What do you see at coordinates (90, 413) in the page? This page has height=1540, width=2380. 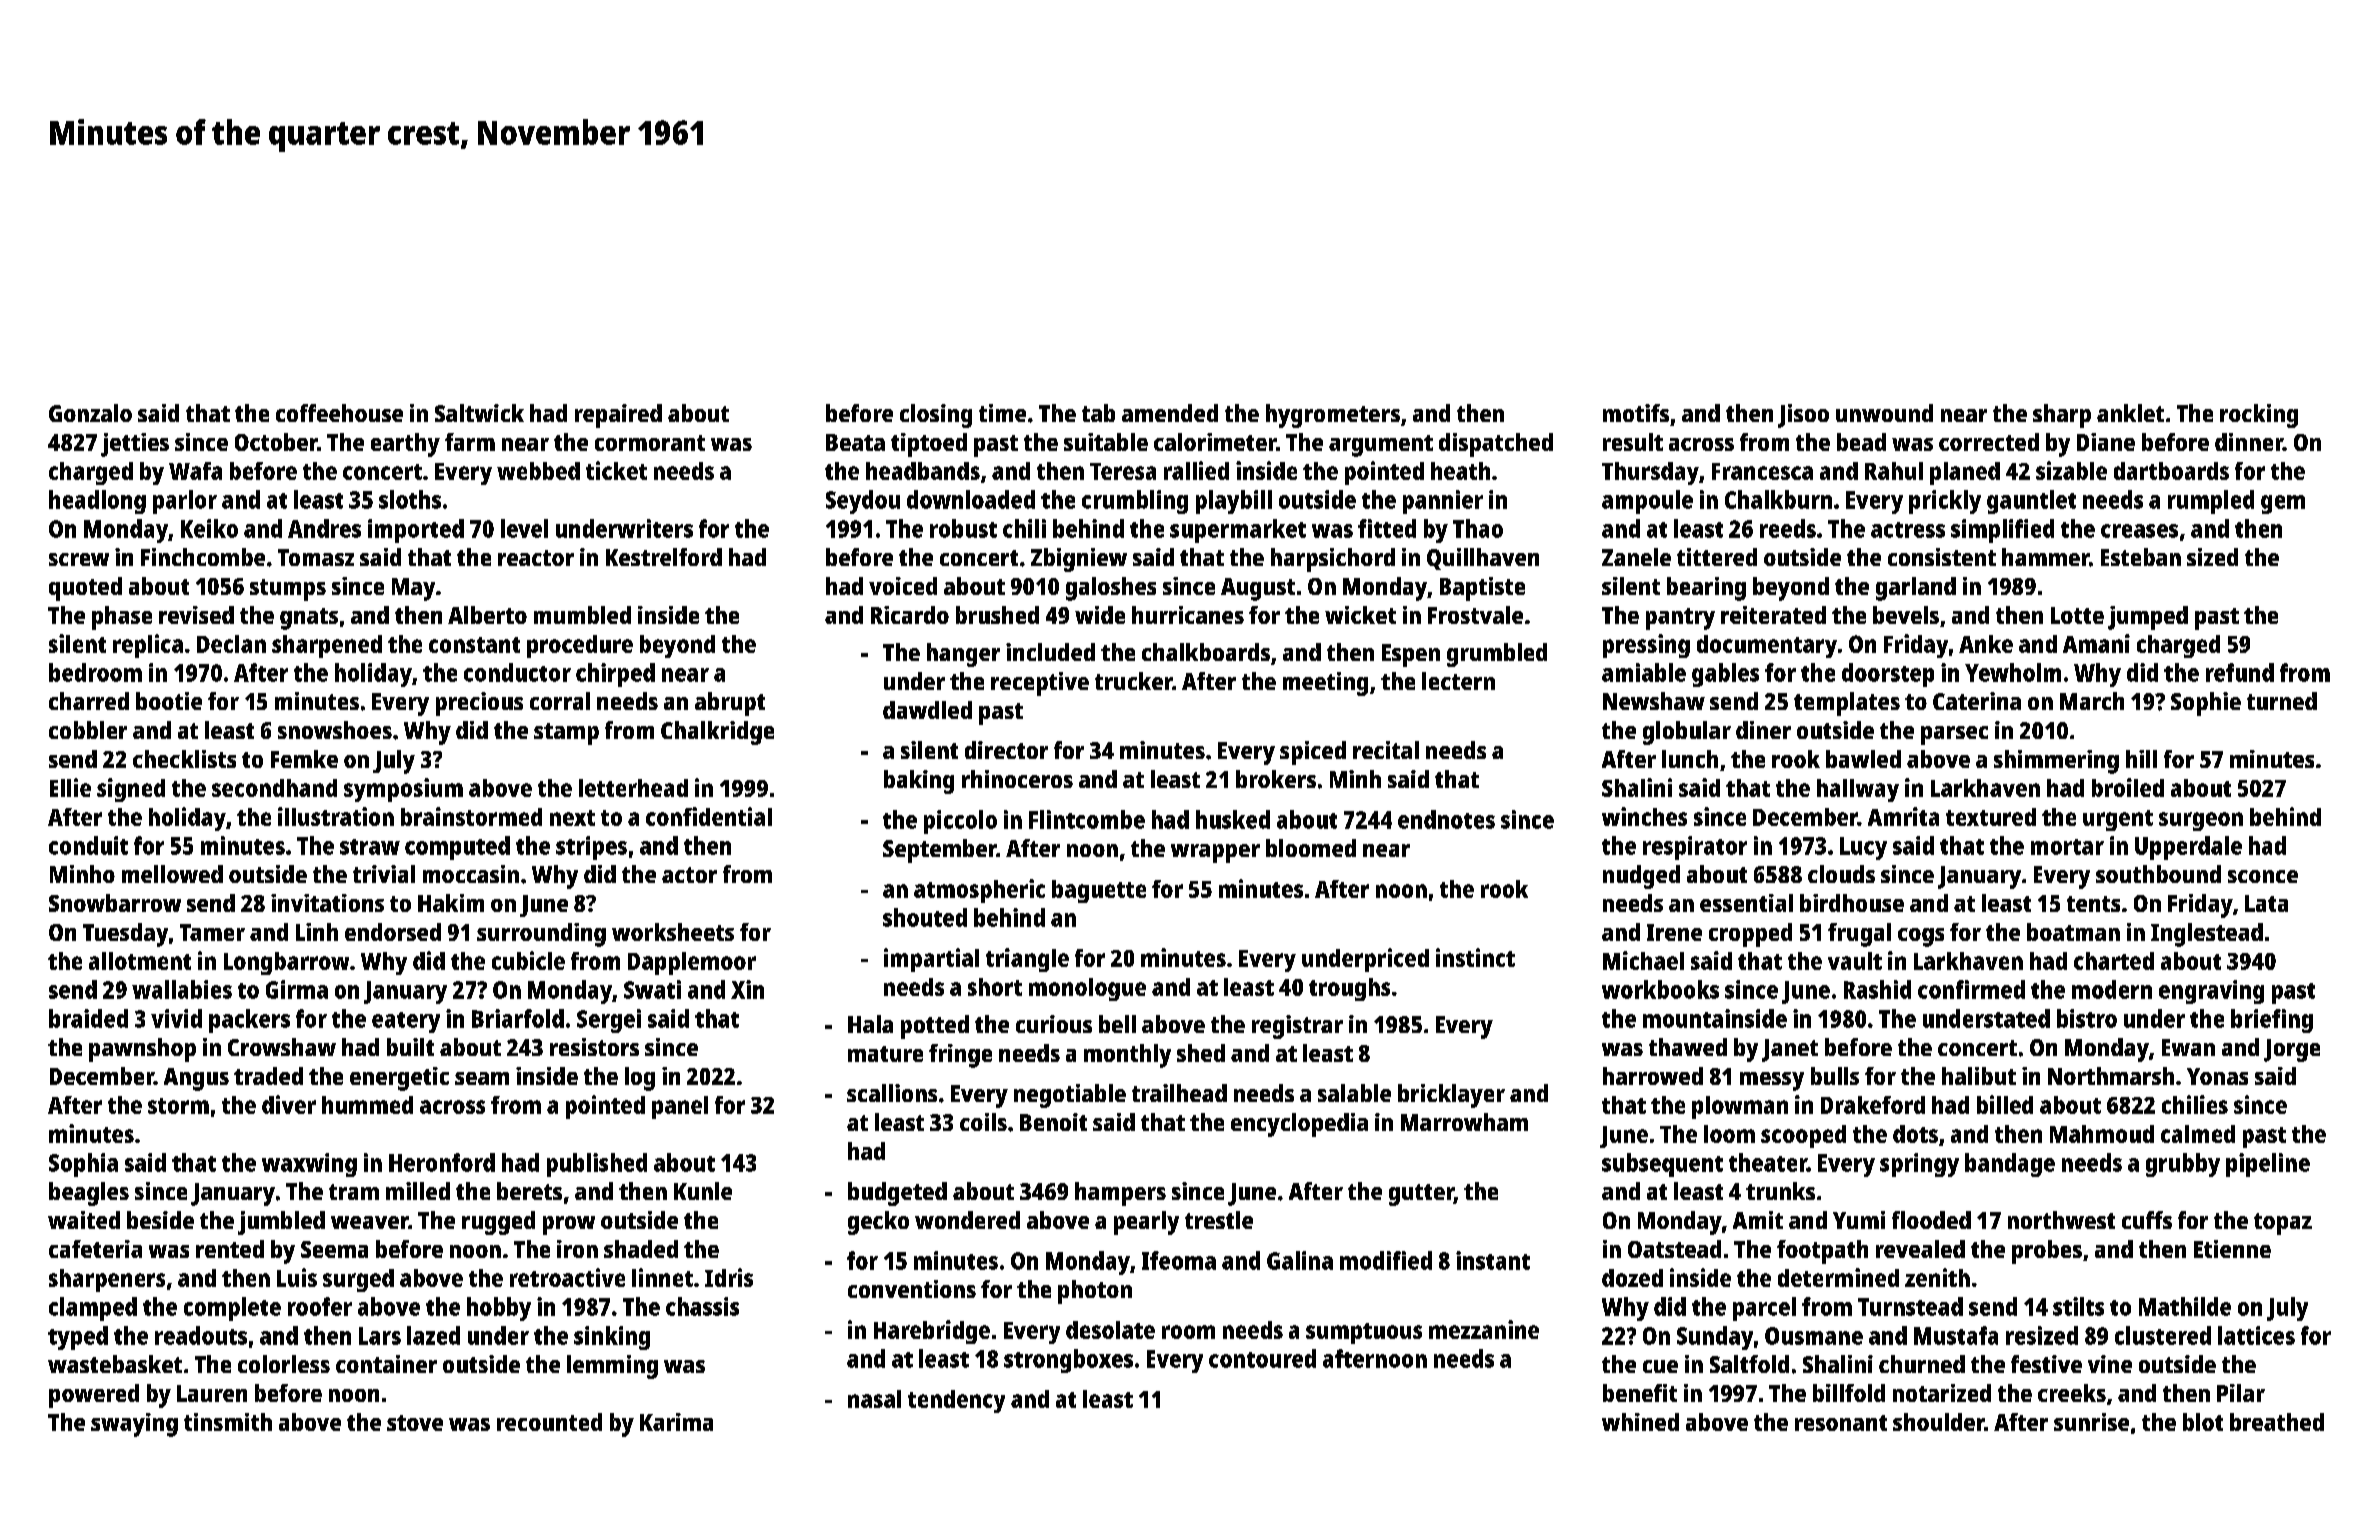 I see `Gonzalo` at bounding box center [90, 413].
